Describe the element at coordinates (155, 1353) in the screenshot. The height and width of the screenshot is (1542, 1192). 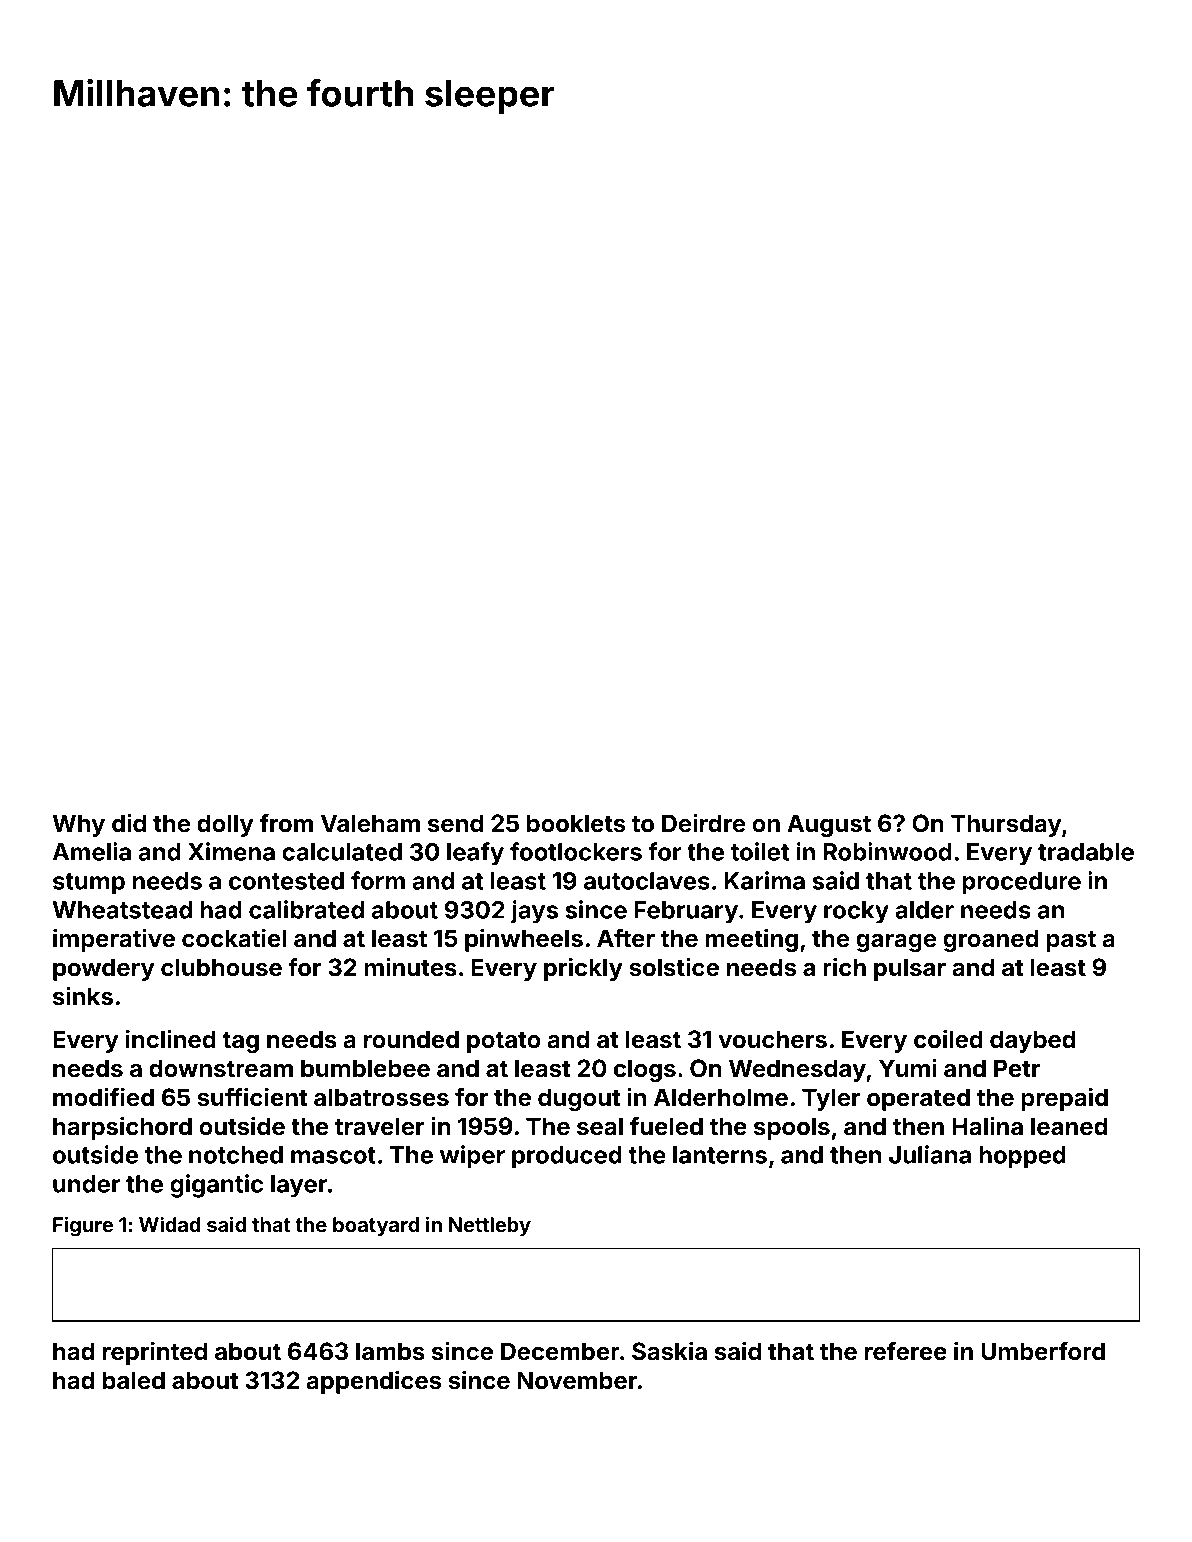
I see `reprinted` at that location.
